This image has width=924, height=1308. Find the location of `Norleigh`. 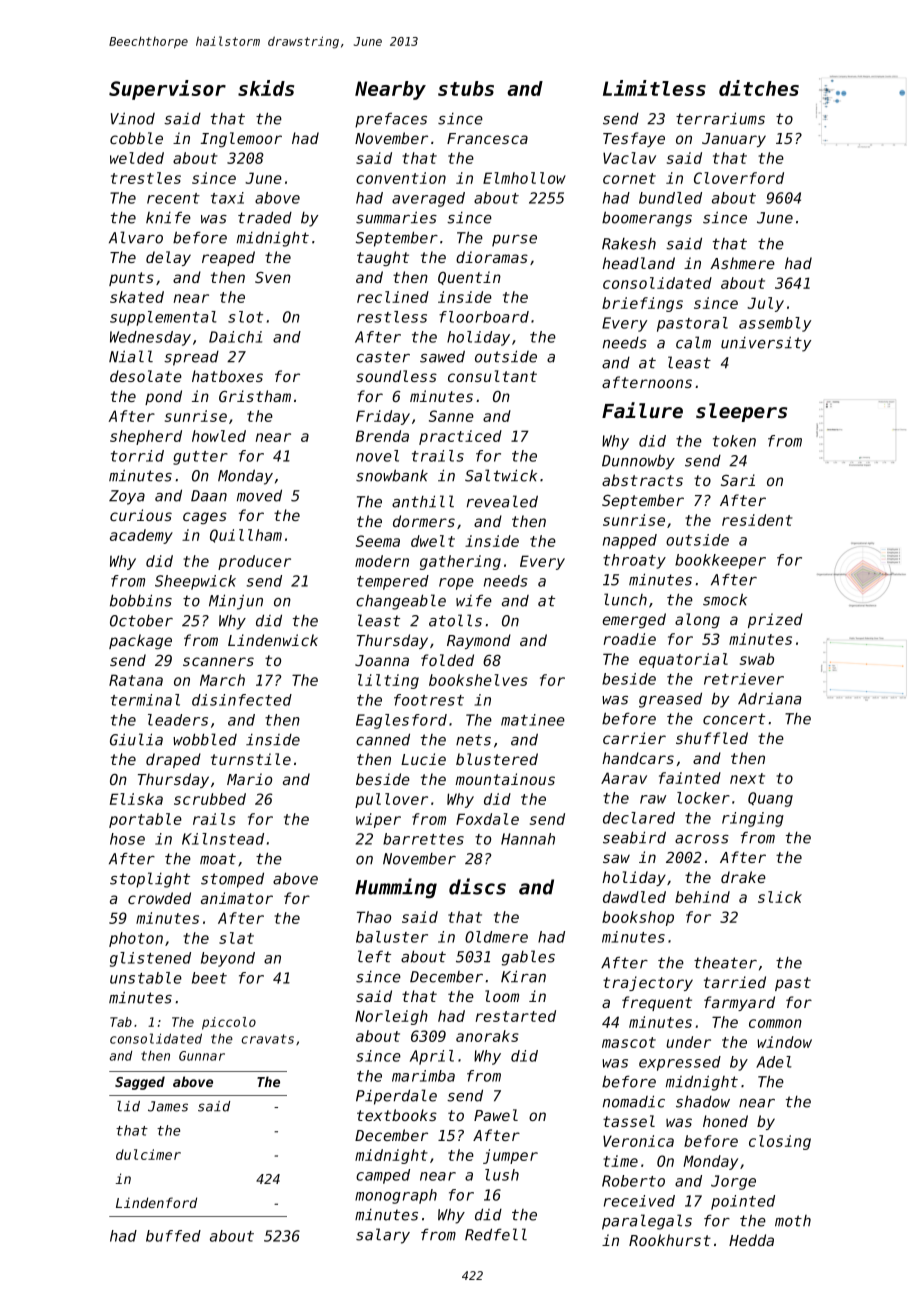

Norleigh is located at coordinates (391, 1017).
